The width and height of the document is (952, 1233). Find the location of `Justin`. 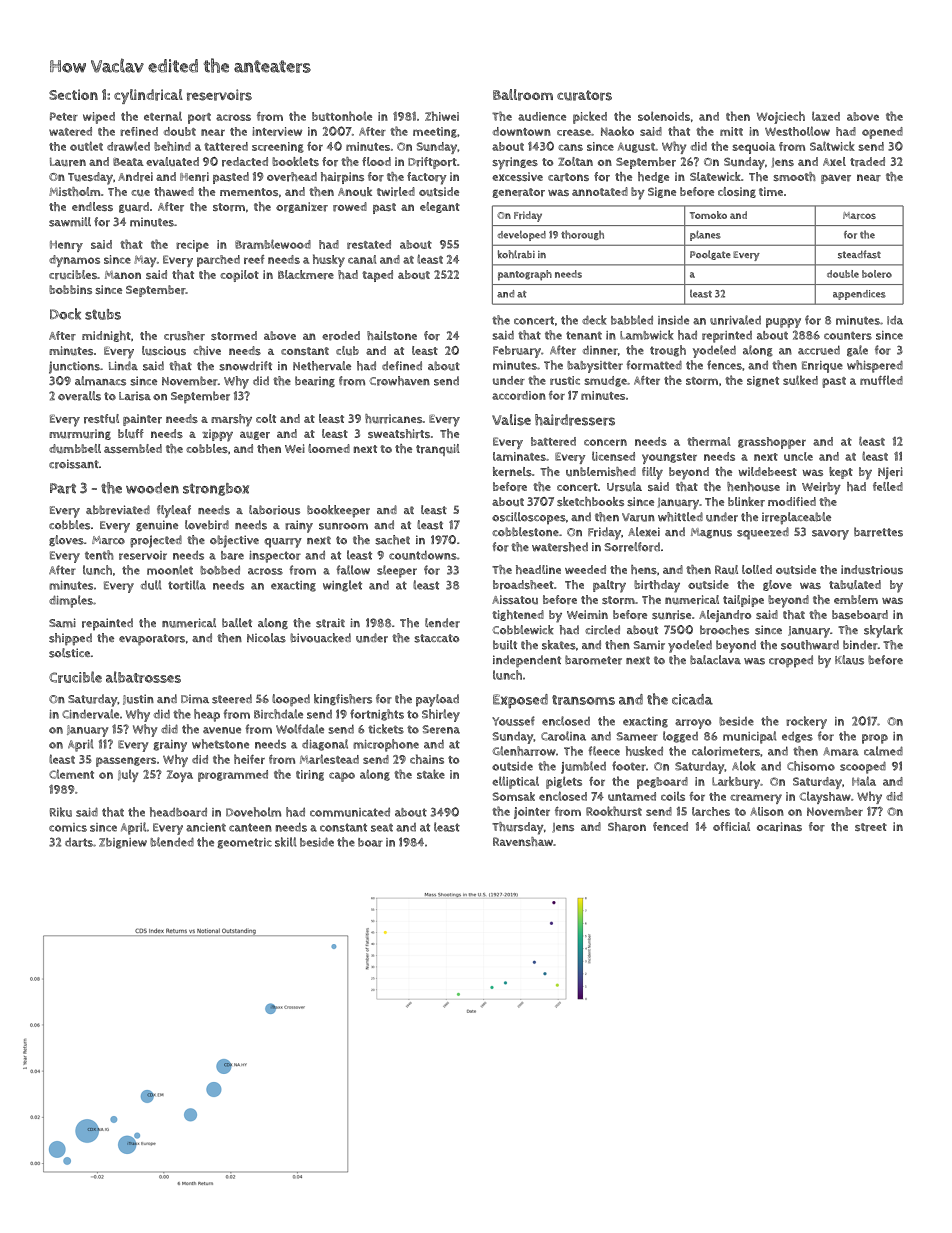

Justin is located at coordinates (138, 699).
